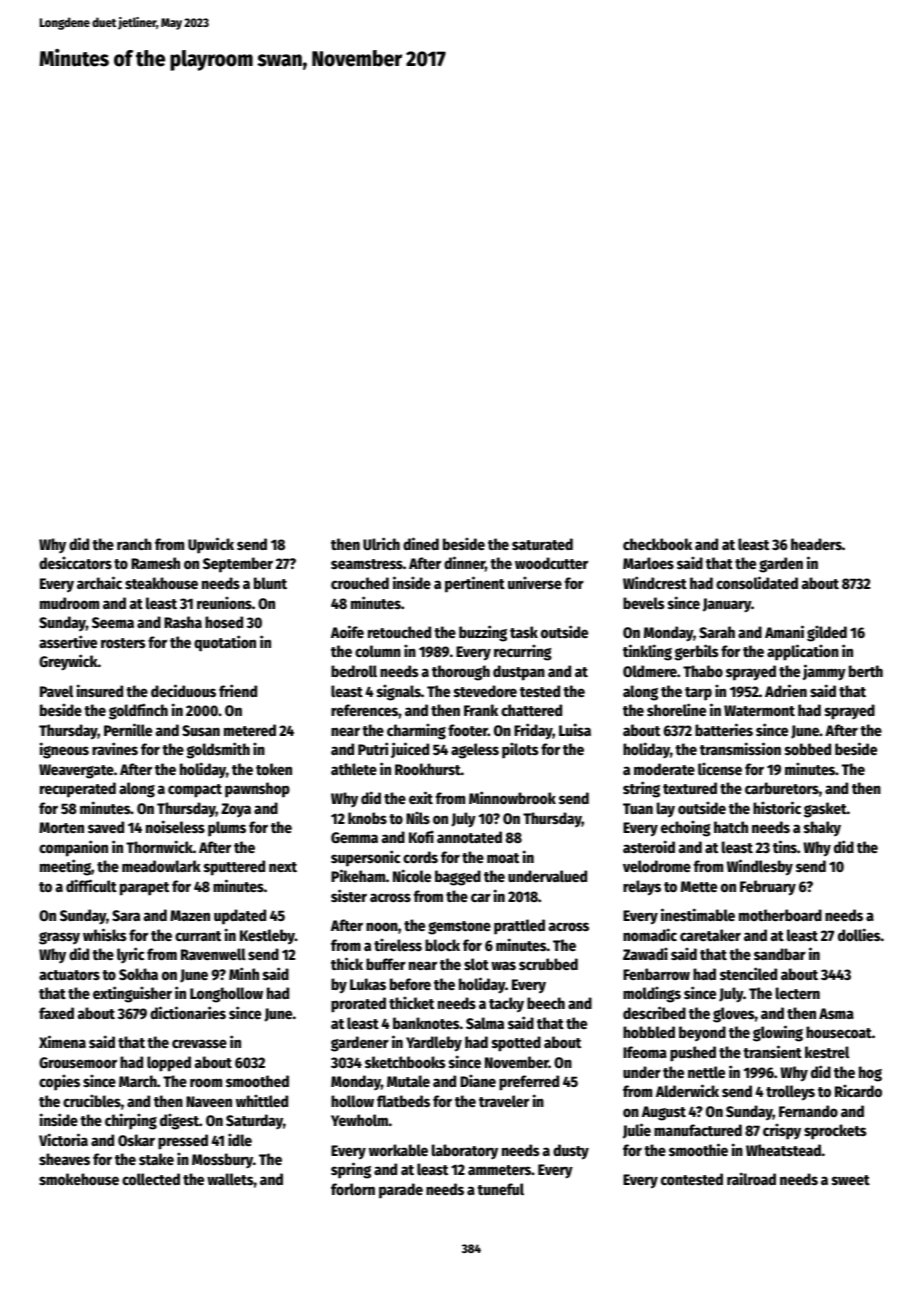  What do you see at coordinates (786, 690) in the image?
I see `Adrien` at bounding box center [786, 690].
